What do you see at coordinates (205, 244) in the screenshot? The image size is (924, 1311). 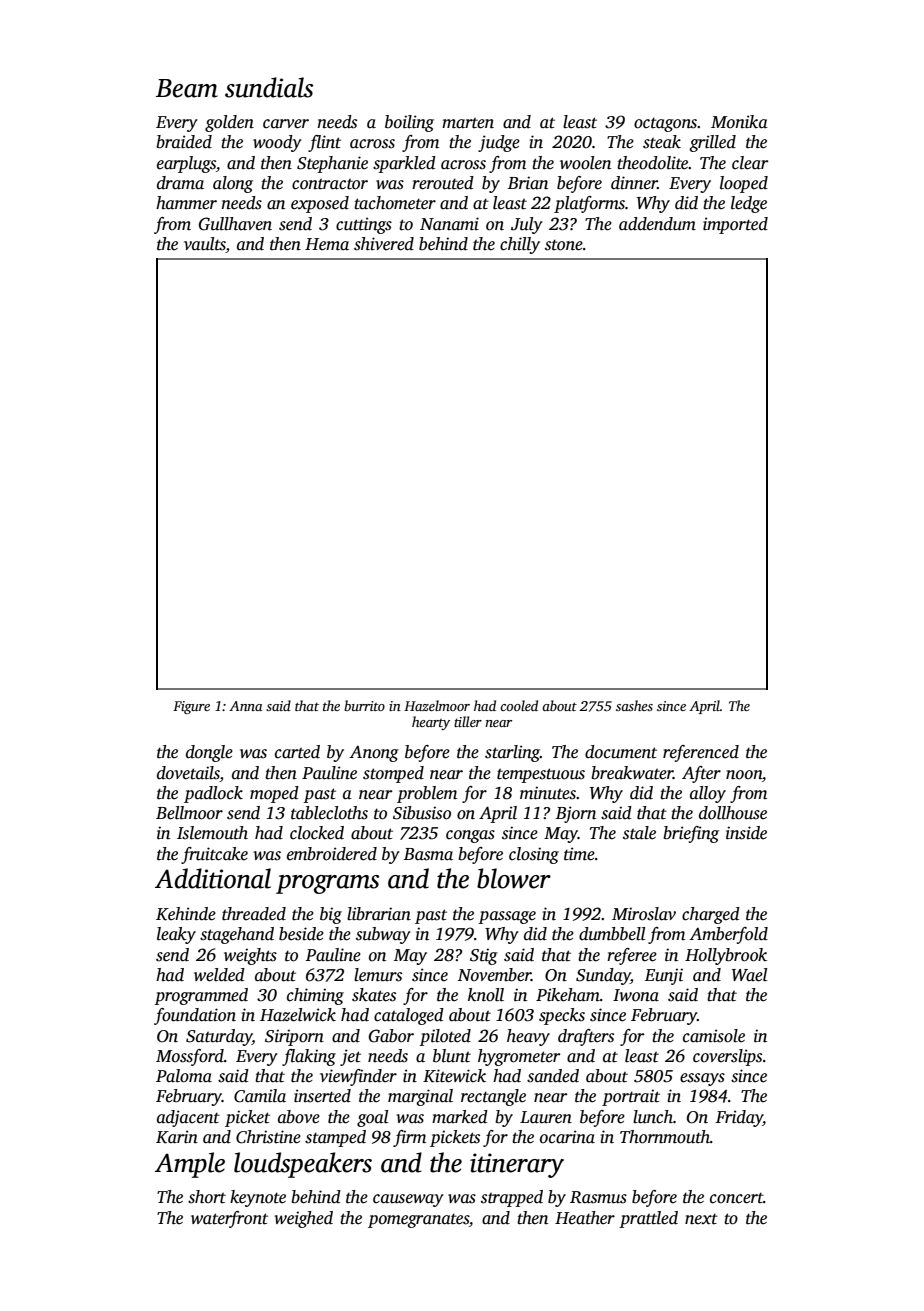 I see `vaults` at bounding box center [205, 244].
